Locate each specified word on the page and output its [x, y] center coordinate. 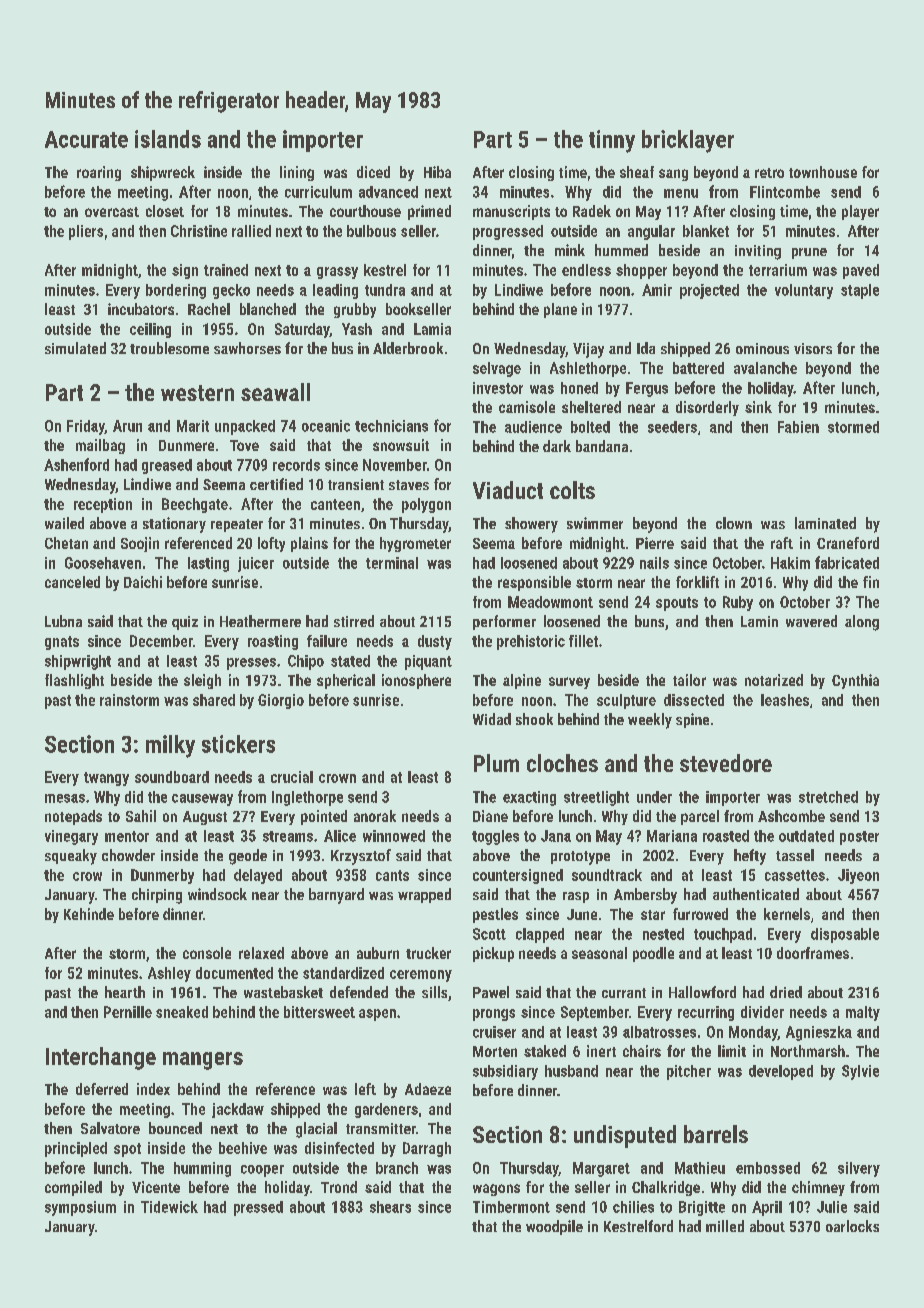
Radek [592, 211]
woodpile [554, 1227]
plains [309, 544]
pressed [258, 1208]
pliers [86, 232]
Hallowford [702, 992]
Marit [193, 426]
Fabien [798, 427]
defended [359, 992]
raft [782, 543]
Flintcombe [785, 192]
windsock [217, 894]
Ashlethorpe [588, 369]
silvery [859, 1169]
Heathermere [260, 621]
